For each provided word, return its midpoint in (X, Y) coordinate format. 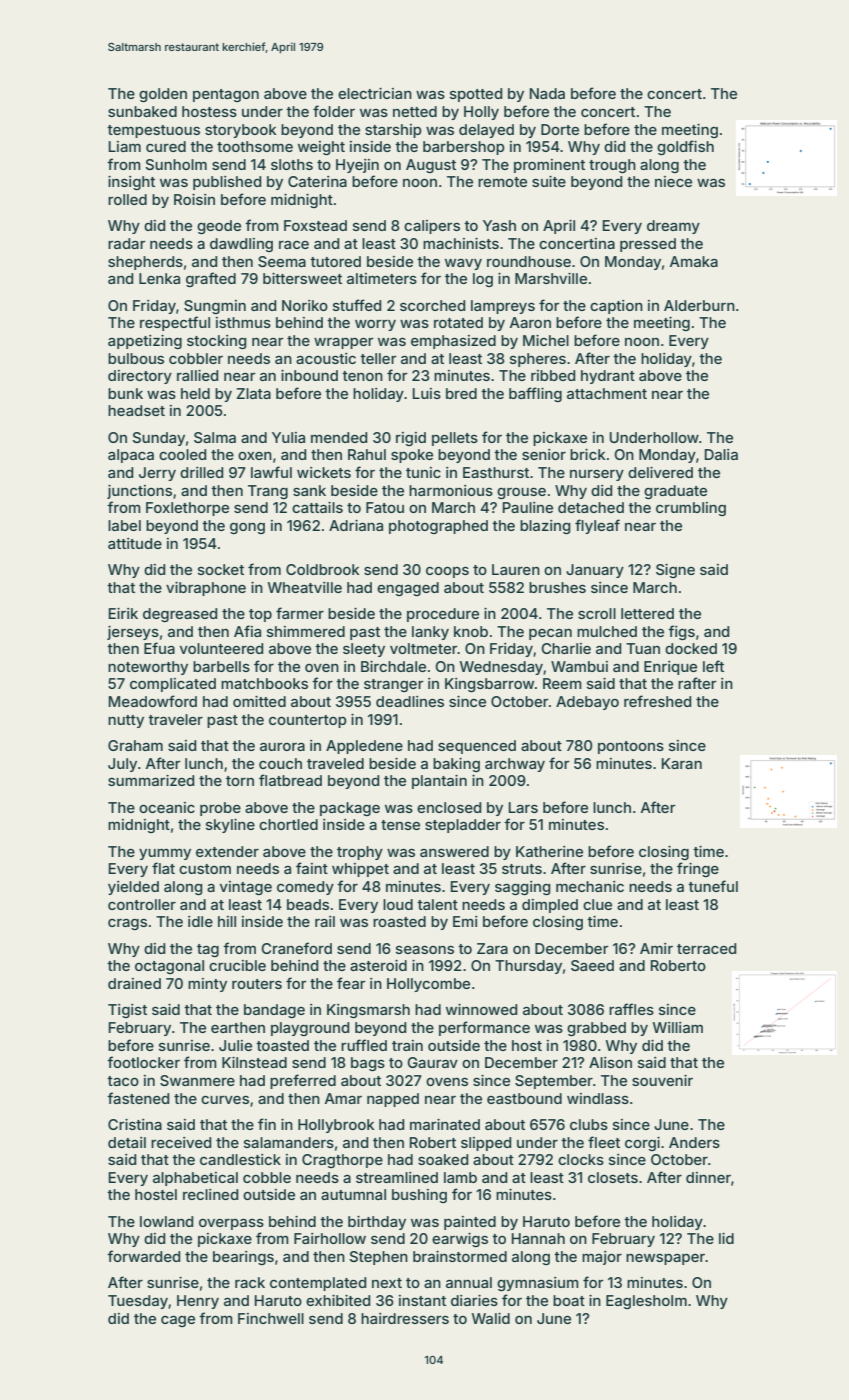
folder (334, 111)
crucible (237, 965)
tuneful (713, 886)
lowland (166, 1221)
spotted (476, 95)
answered (454, 851)
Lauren (516, 569)
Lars (523, 807)
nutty (126, 721)
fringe (698, 869)
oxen (255, 456)
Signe (675, 571)
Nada (547, 93)
